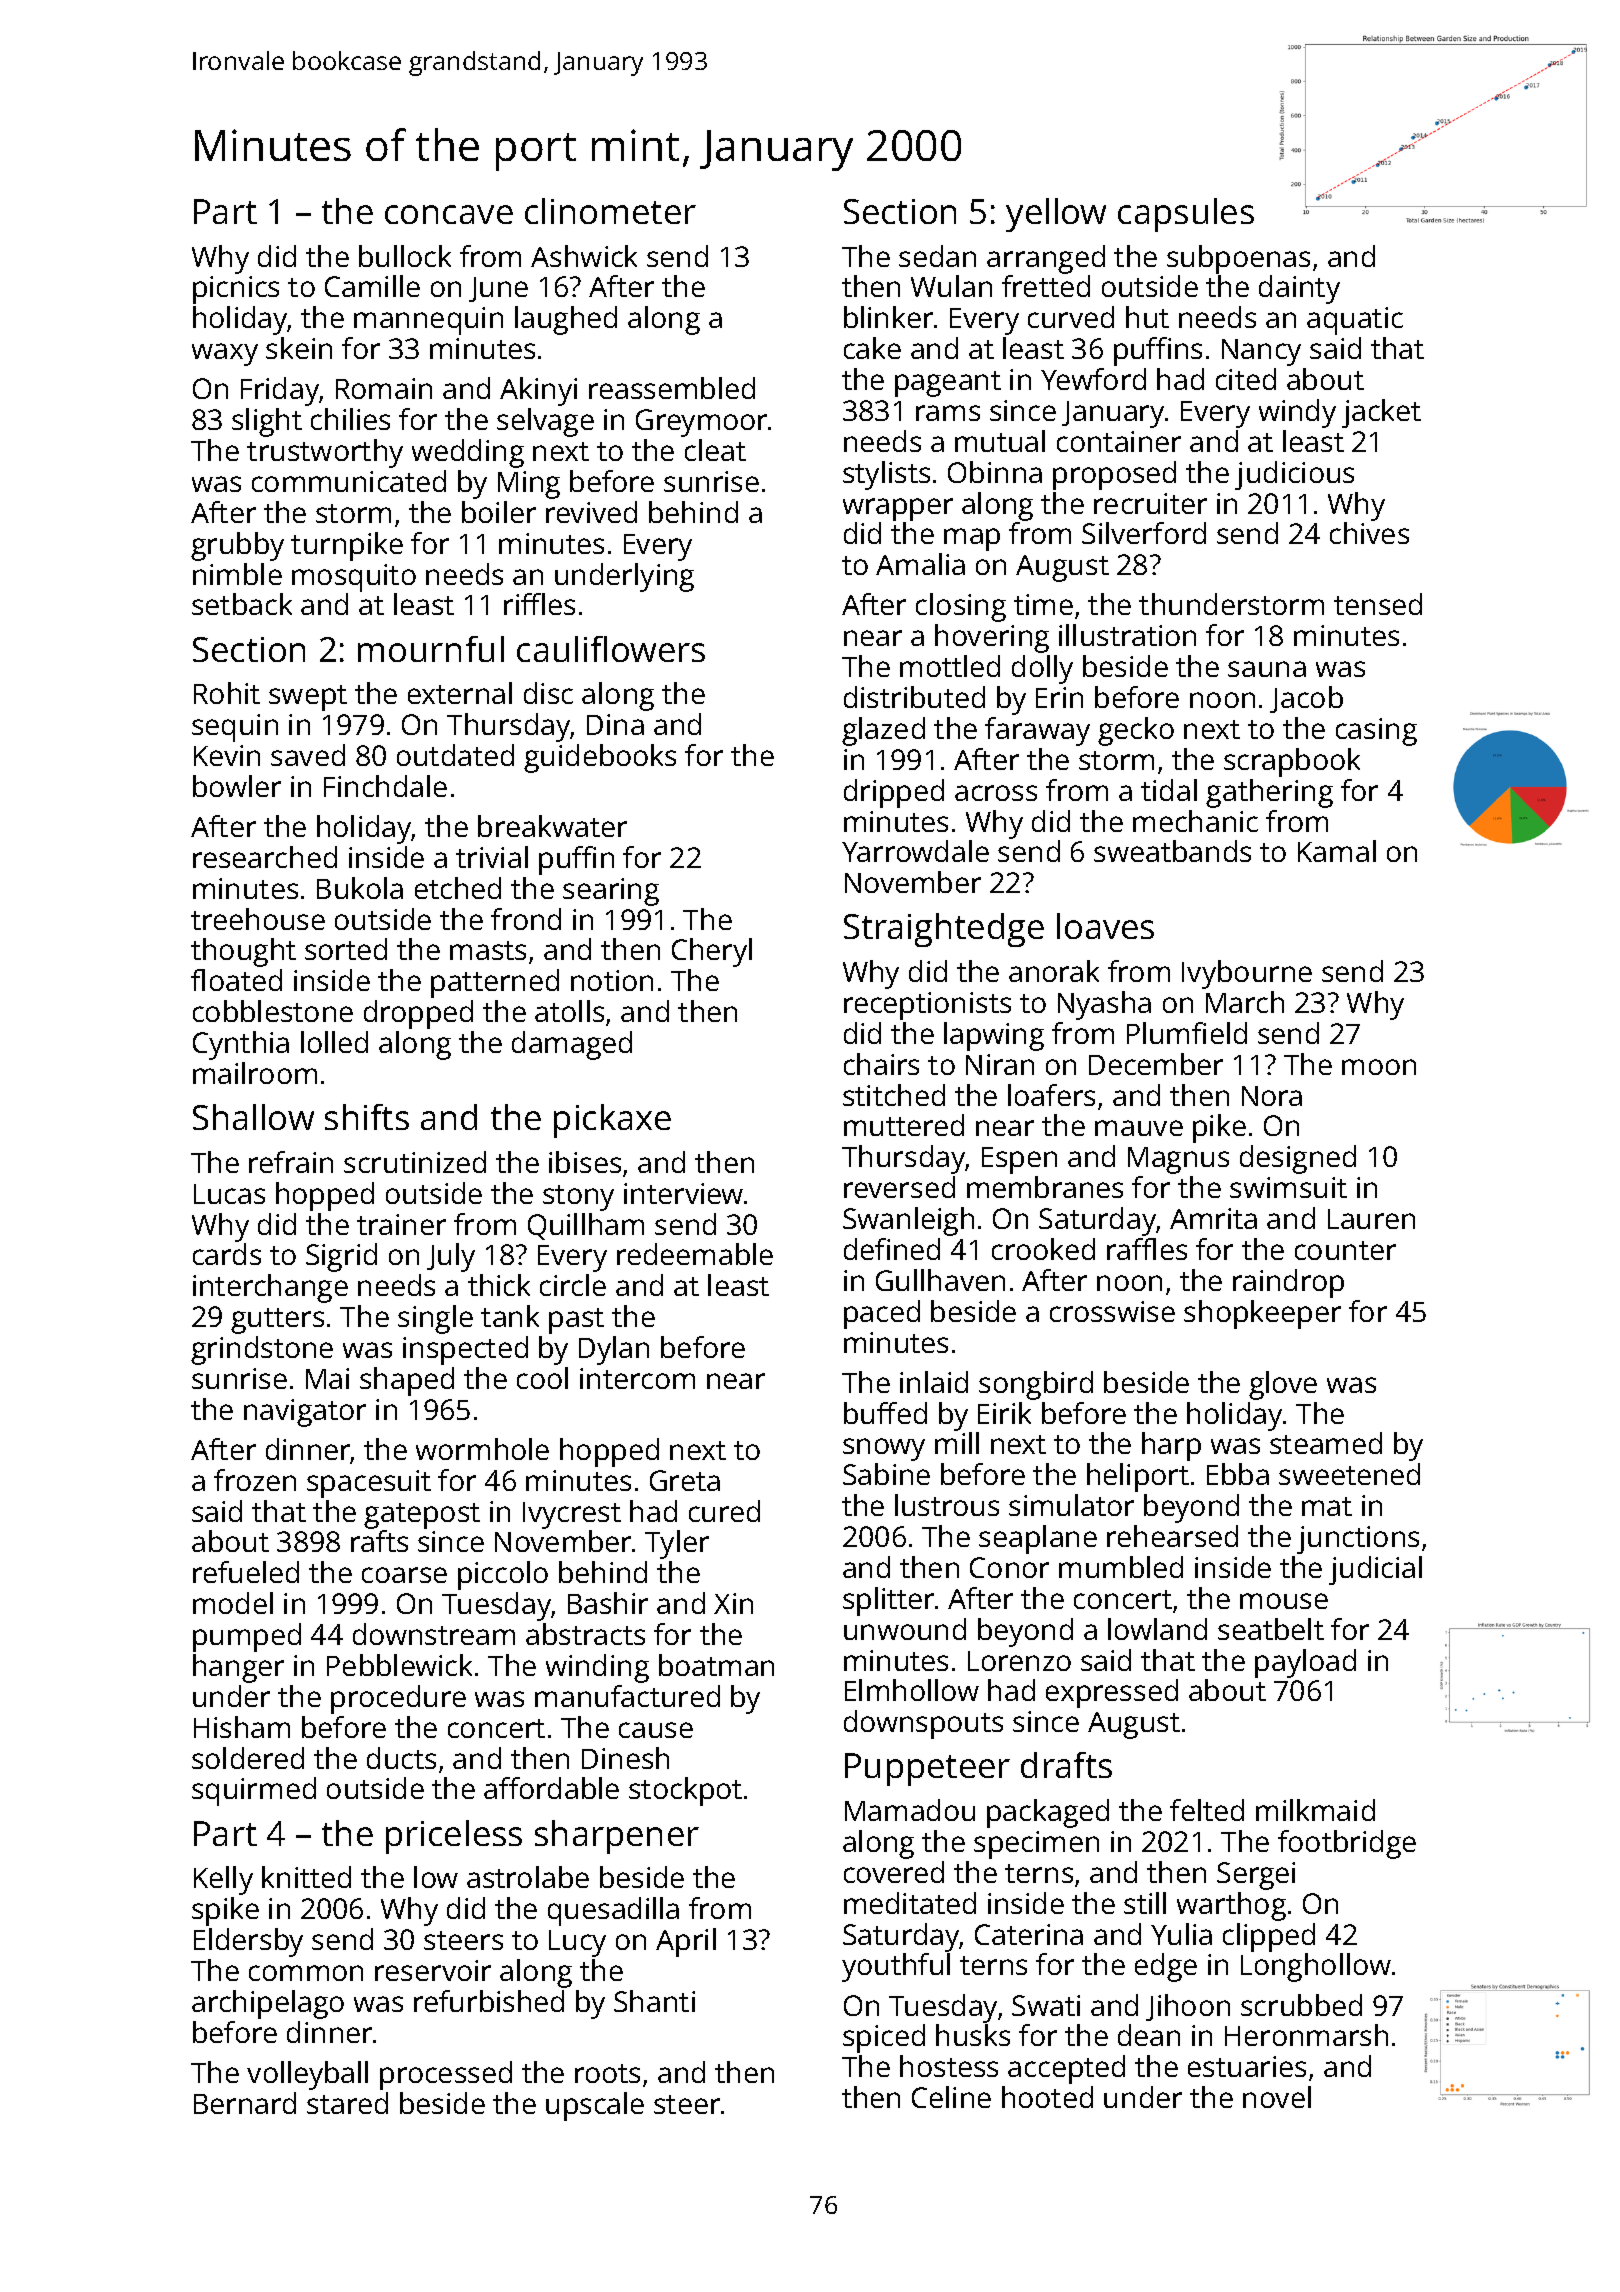 The image size is (1620, 2292). What do you see at coordinates (449, 214) in the page?
I see `concave` at bounding box center [449, 214].
